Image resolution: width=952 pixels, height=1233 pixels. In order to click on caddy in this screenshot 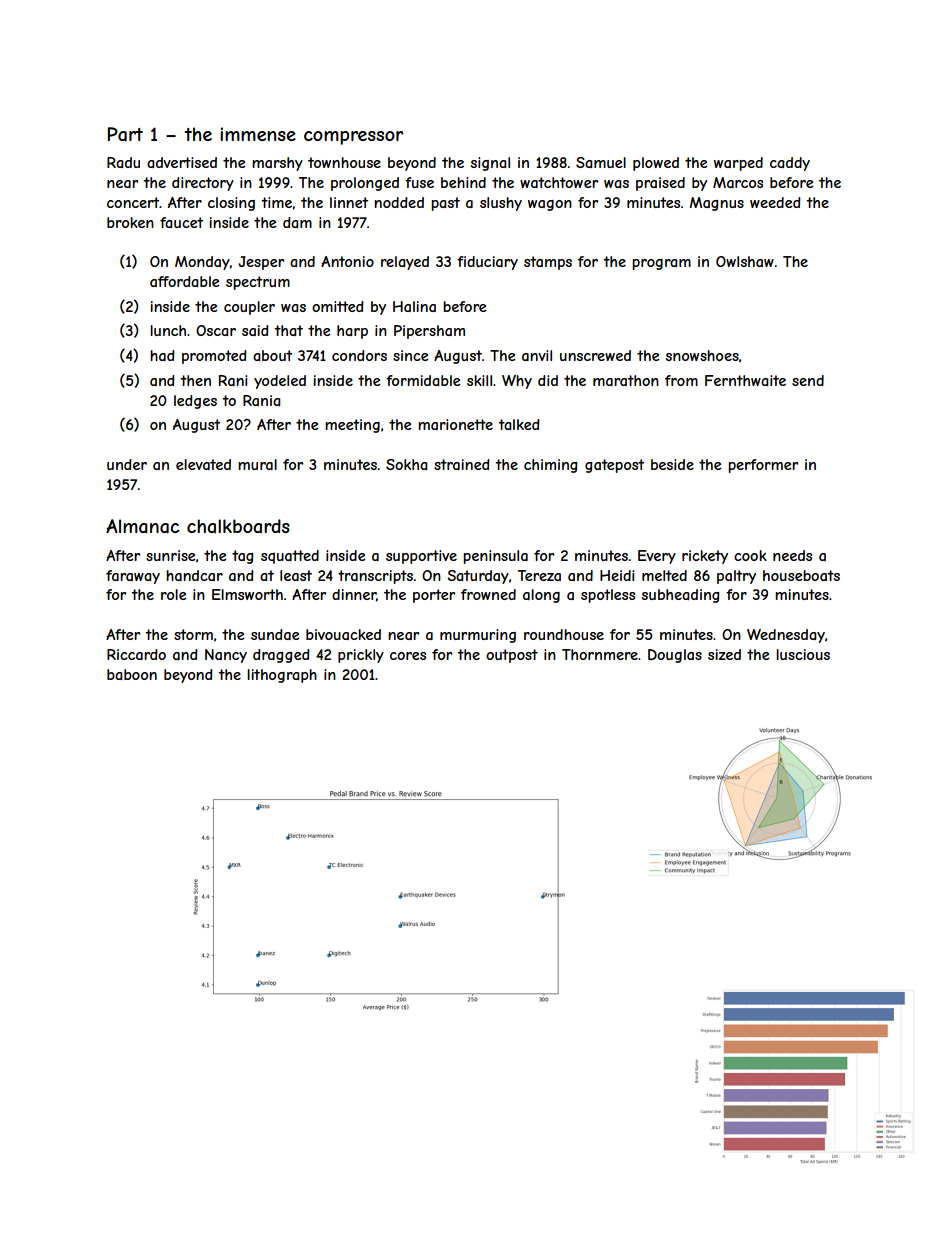, I will do `click(790, 164)`.
